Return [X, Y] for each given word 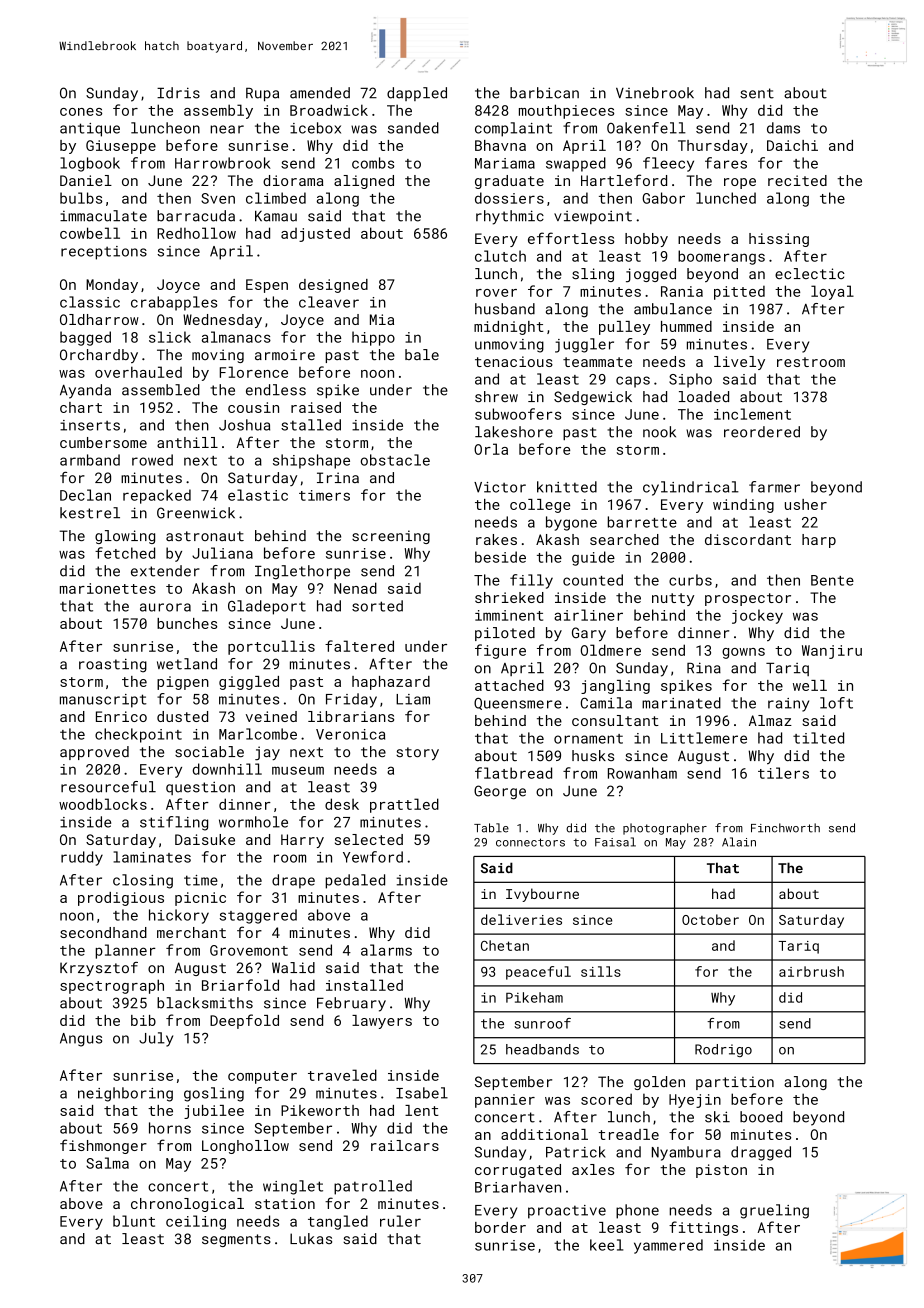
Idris [178, 93]
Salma [107, 1163]
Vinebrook [655, 93]
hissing [779, 240]
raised [316, 407]
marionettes [108, 588]
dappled [417, 94]
